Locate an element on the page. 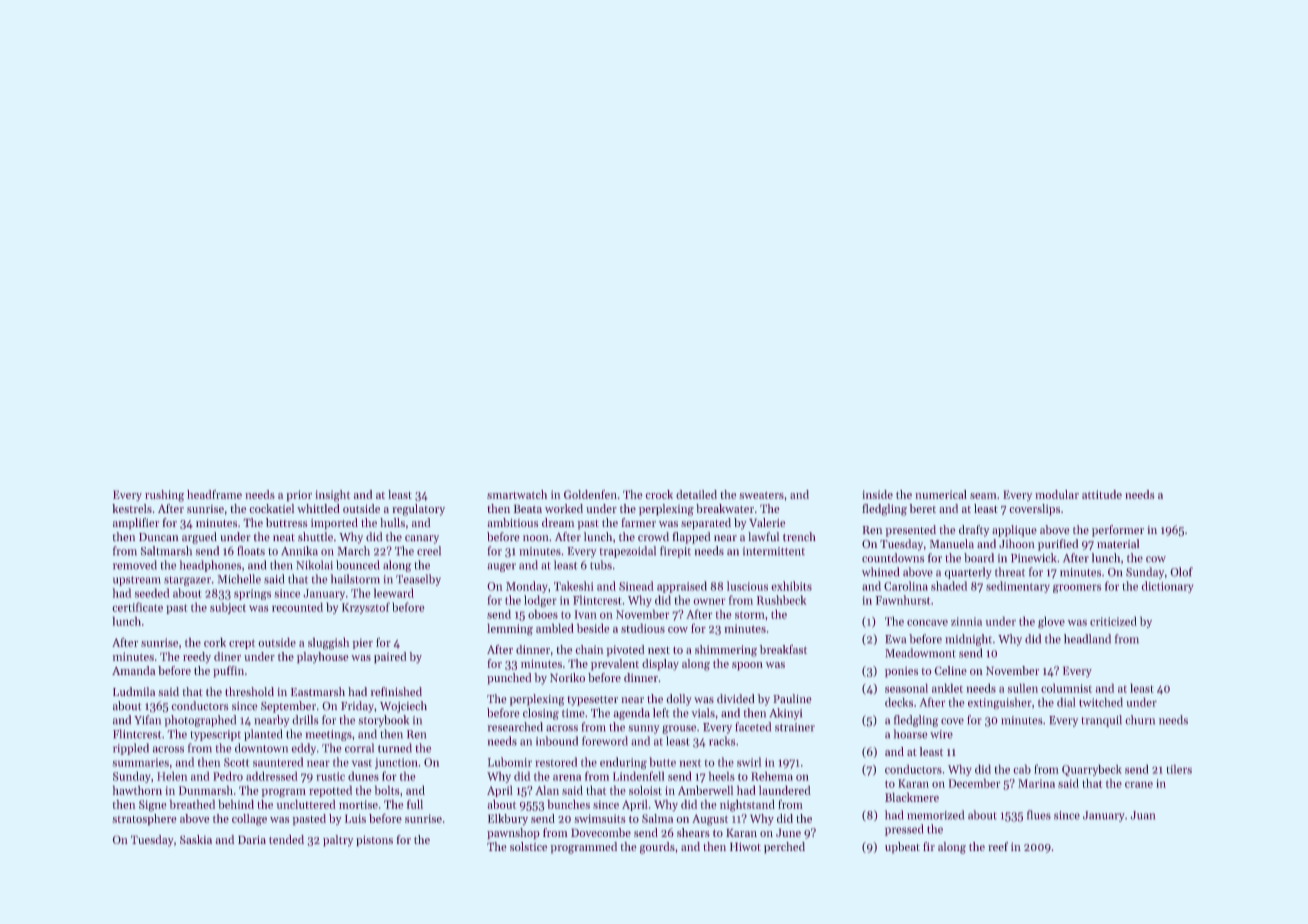 This page has height=924, width=1308. punched is located at coordinates (509, 679).
